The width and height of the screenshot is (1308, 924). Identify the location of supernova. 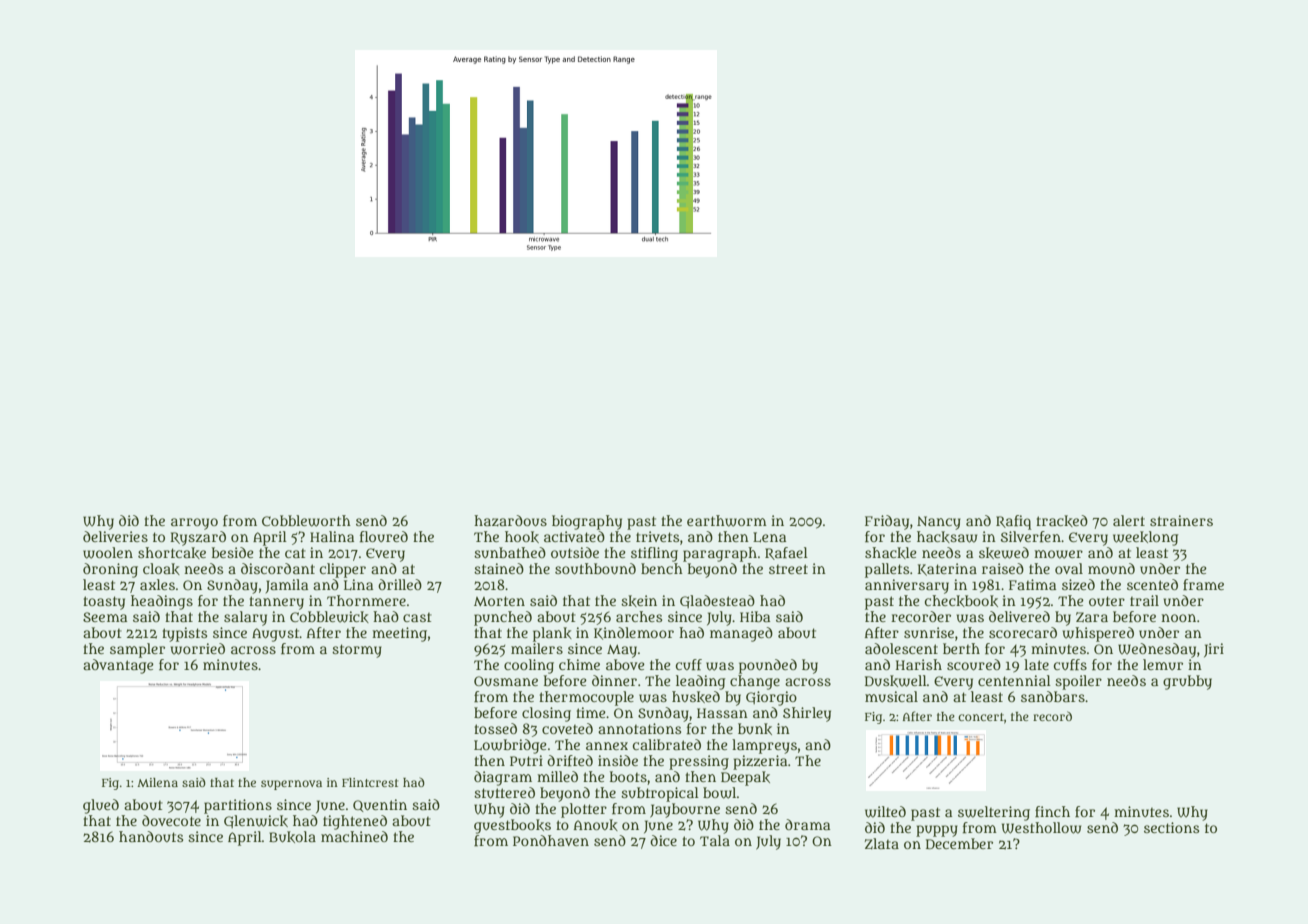
(291, 785).
